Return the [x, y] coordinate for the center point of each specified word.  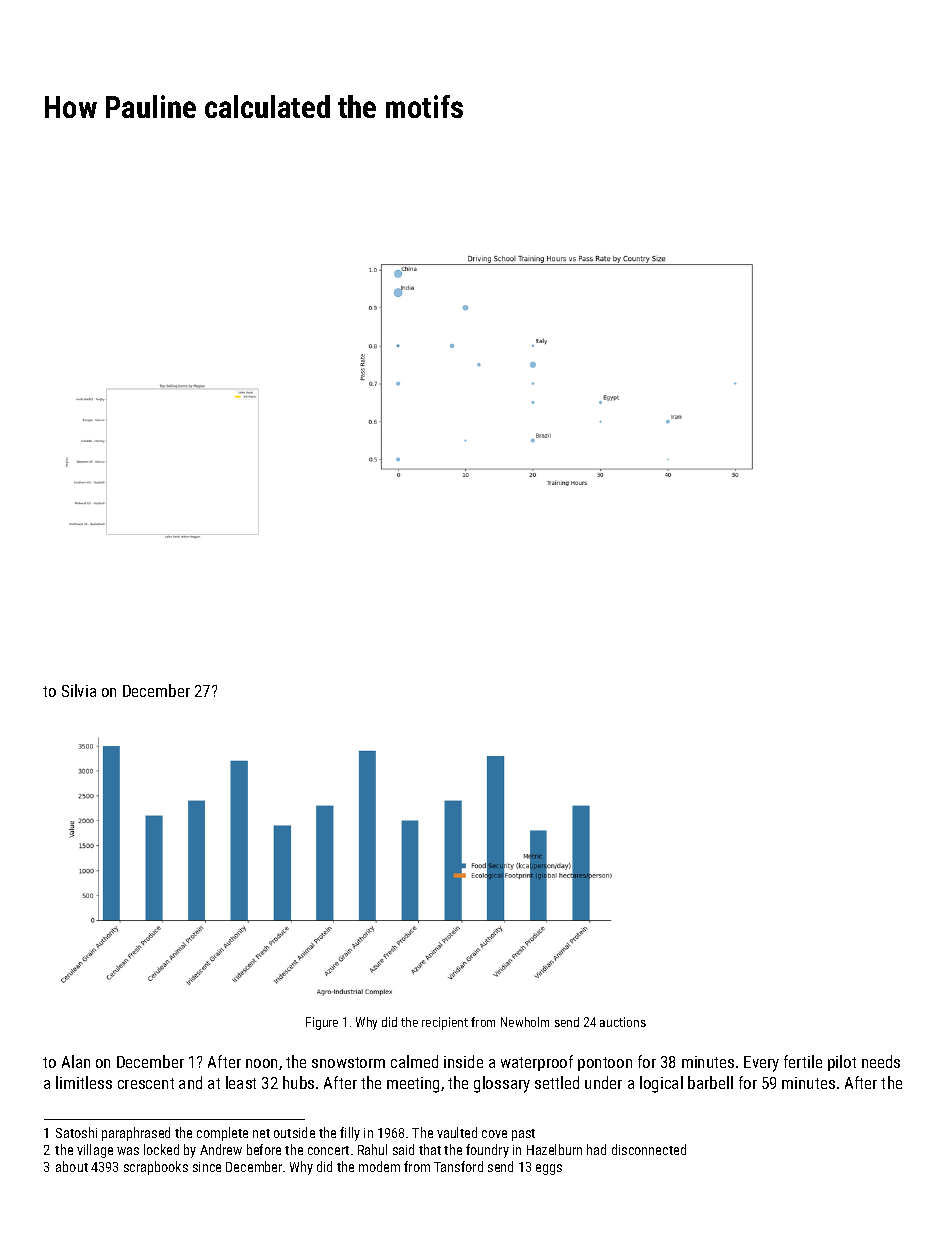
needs [881, 1061]
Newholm [525, 1022]
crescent [146, 1083]
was [128, 1151]
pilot [842, 1063]
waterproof [537, 1063]
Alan [76, 1061]
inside [463, 1061]
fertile [803, 1061]
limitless [84, 1082]
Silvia [79, 690]
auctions [623, 1022]
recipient [445, 1023]
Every [761, 1064]
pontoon [605, 1064]
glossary [502, 1084]
